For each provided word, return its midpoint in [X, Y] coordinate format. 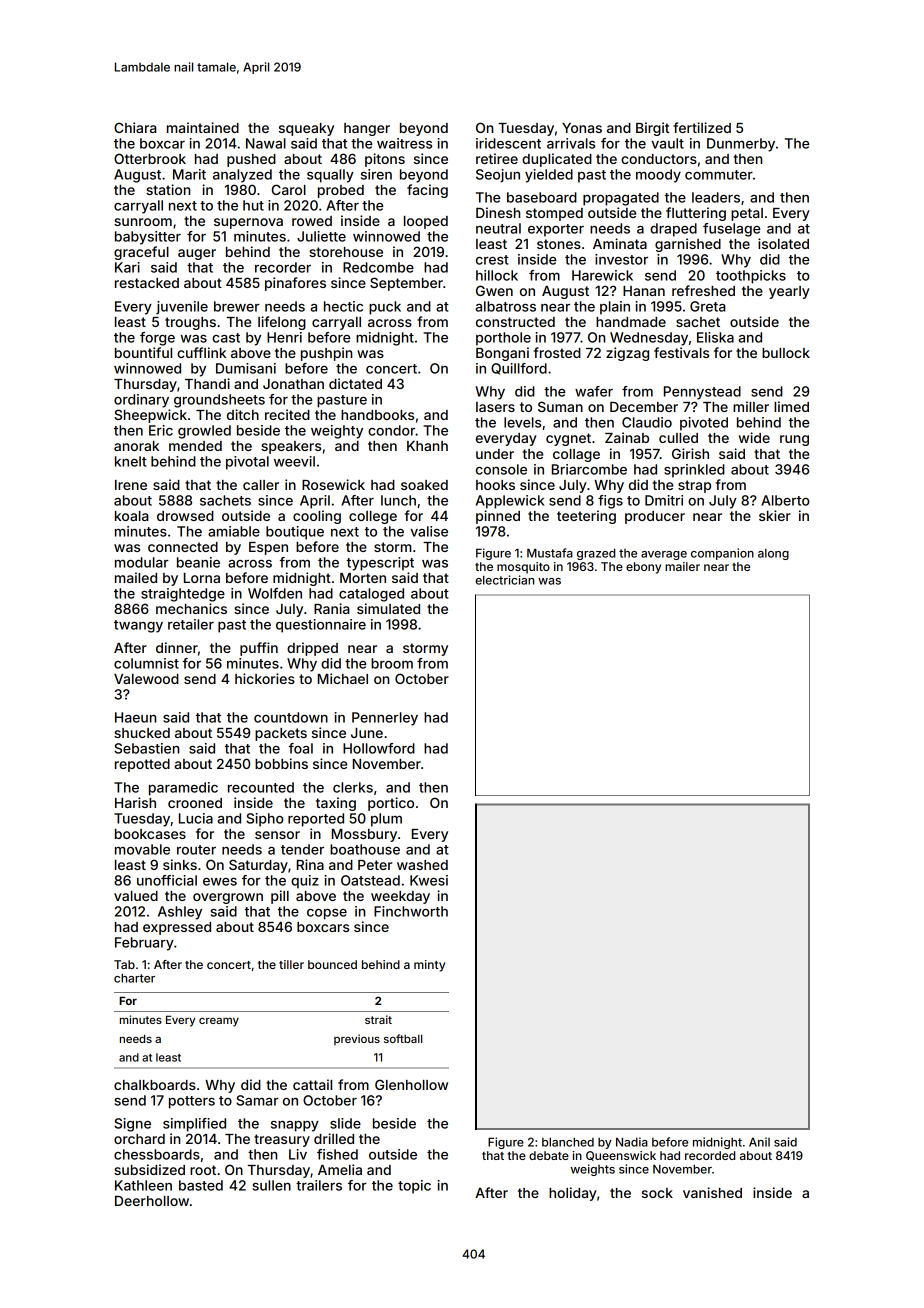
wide [754, 437]
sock [657, 1193]
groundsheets [219, 401]
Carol [289, 189]
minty [429, 966]
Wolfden [275, 593]
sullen [272, 1185]
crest [492, 260]
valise [429, 531]
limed [791, 406]
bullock [786, 353]
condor [391, 430]
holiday [573, 1194]
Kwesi [429, 880]
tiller [291, 964]
